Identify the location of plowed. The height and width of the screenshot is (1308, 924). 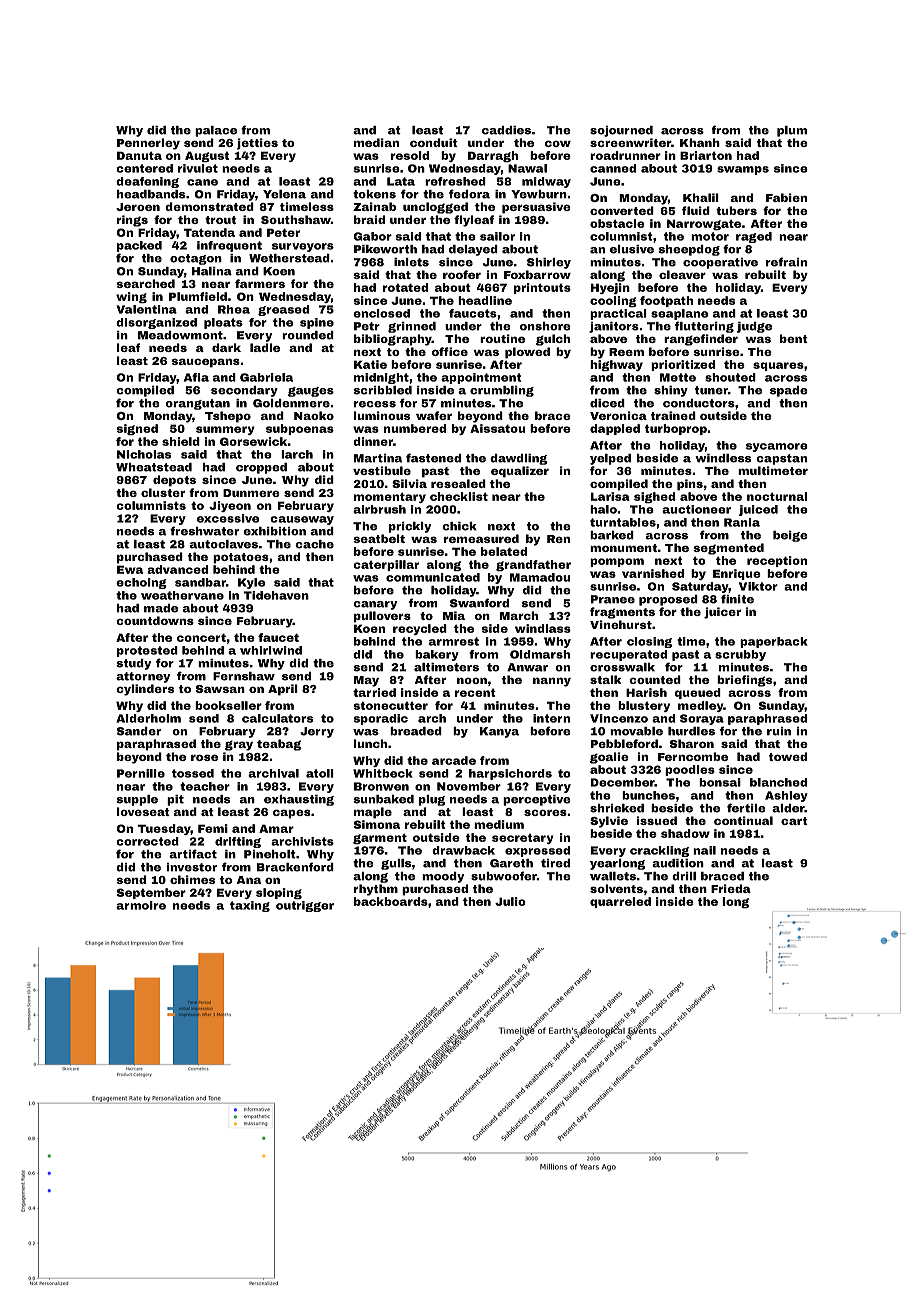
(527, 353).
